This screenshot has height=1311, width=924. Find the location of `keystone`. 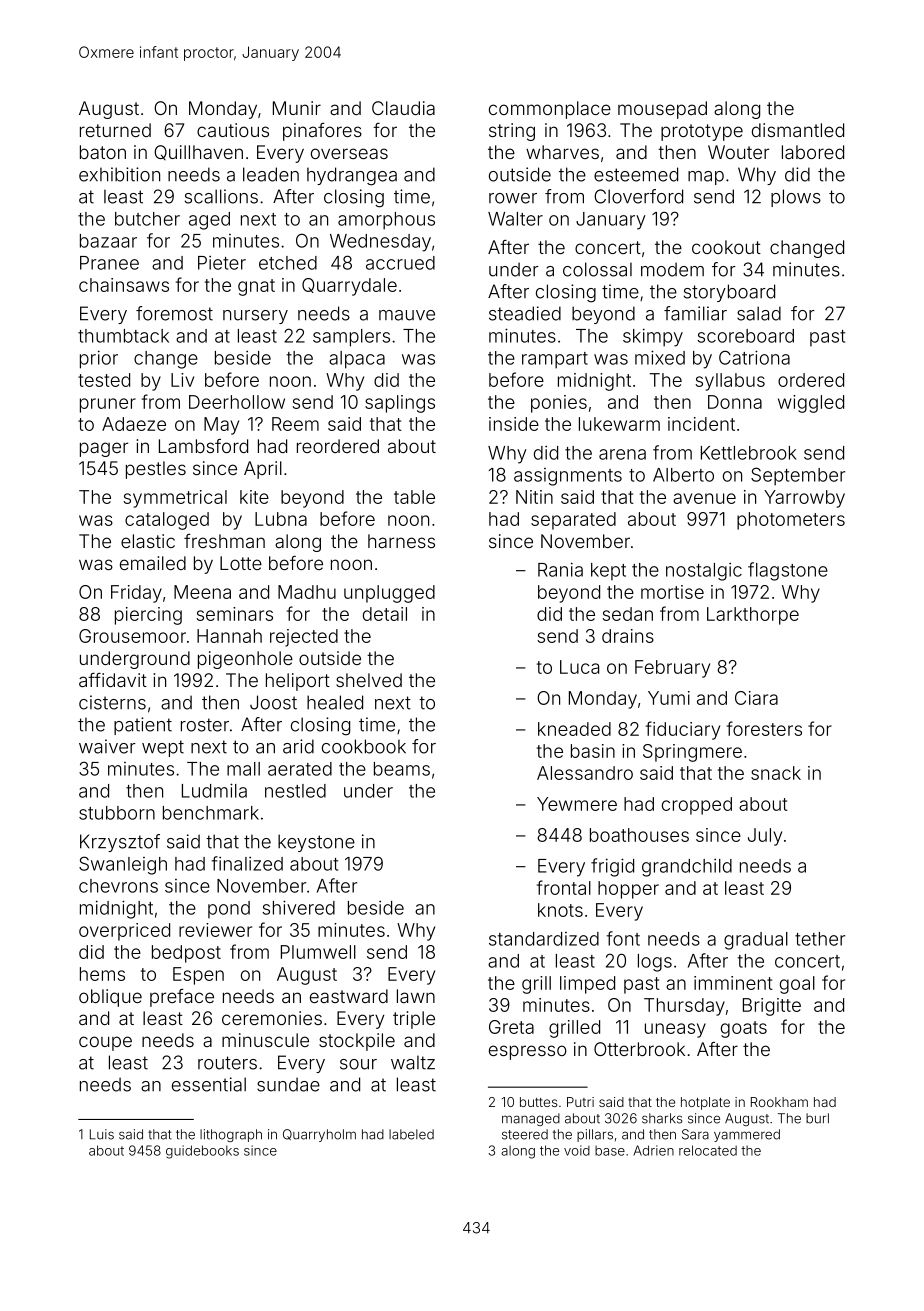

keystone is located at coordinates (316, 843).
